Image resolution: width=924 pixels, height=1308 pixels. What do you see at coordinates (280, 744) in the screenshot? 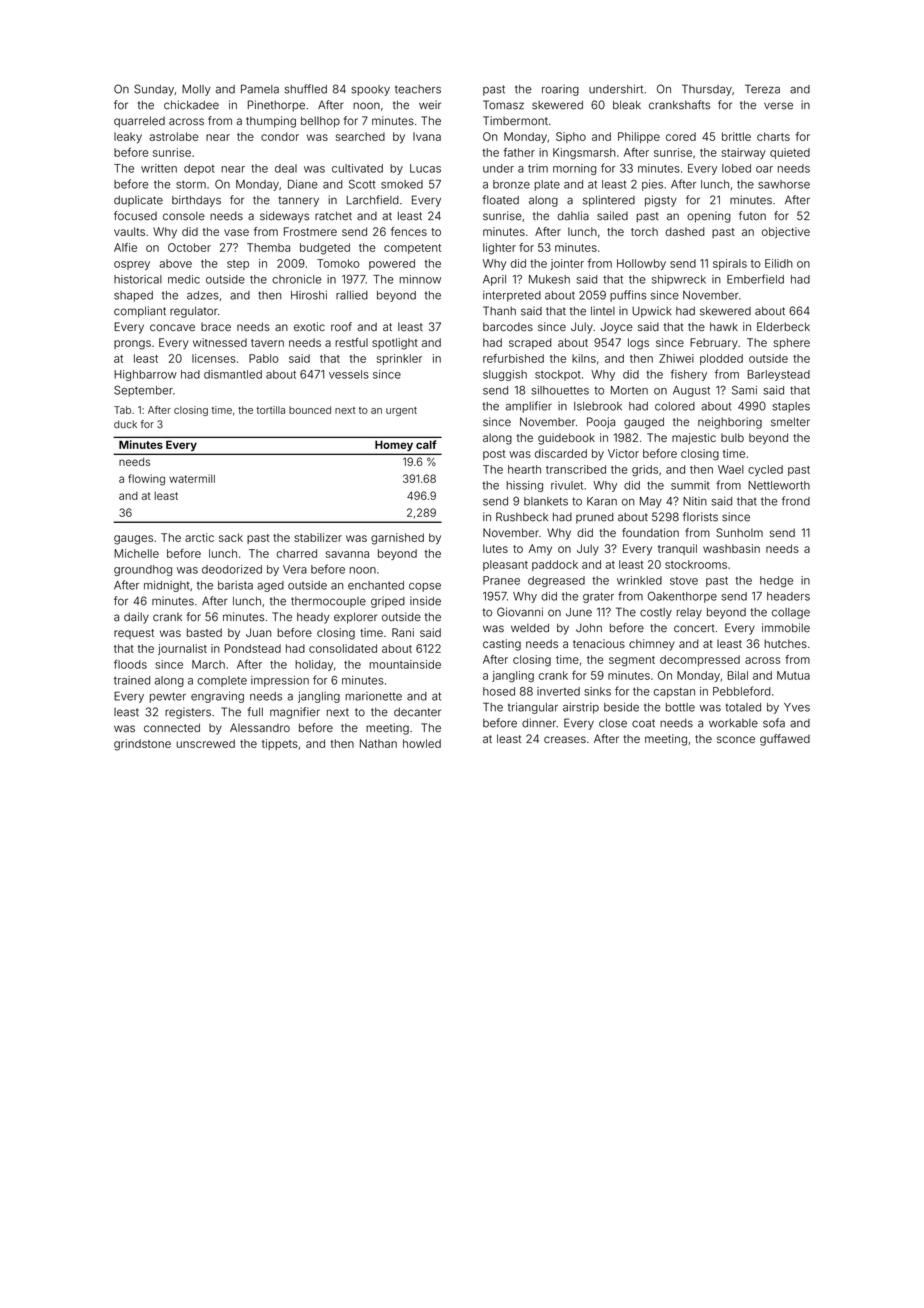
I see `tippets` at bounding box center [280, 744].
